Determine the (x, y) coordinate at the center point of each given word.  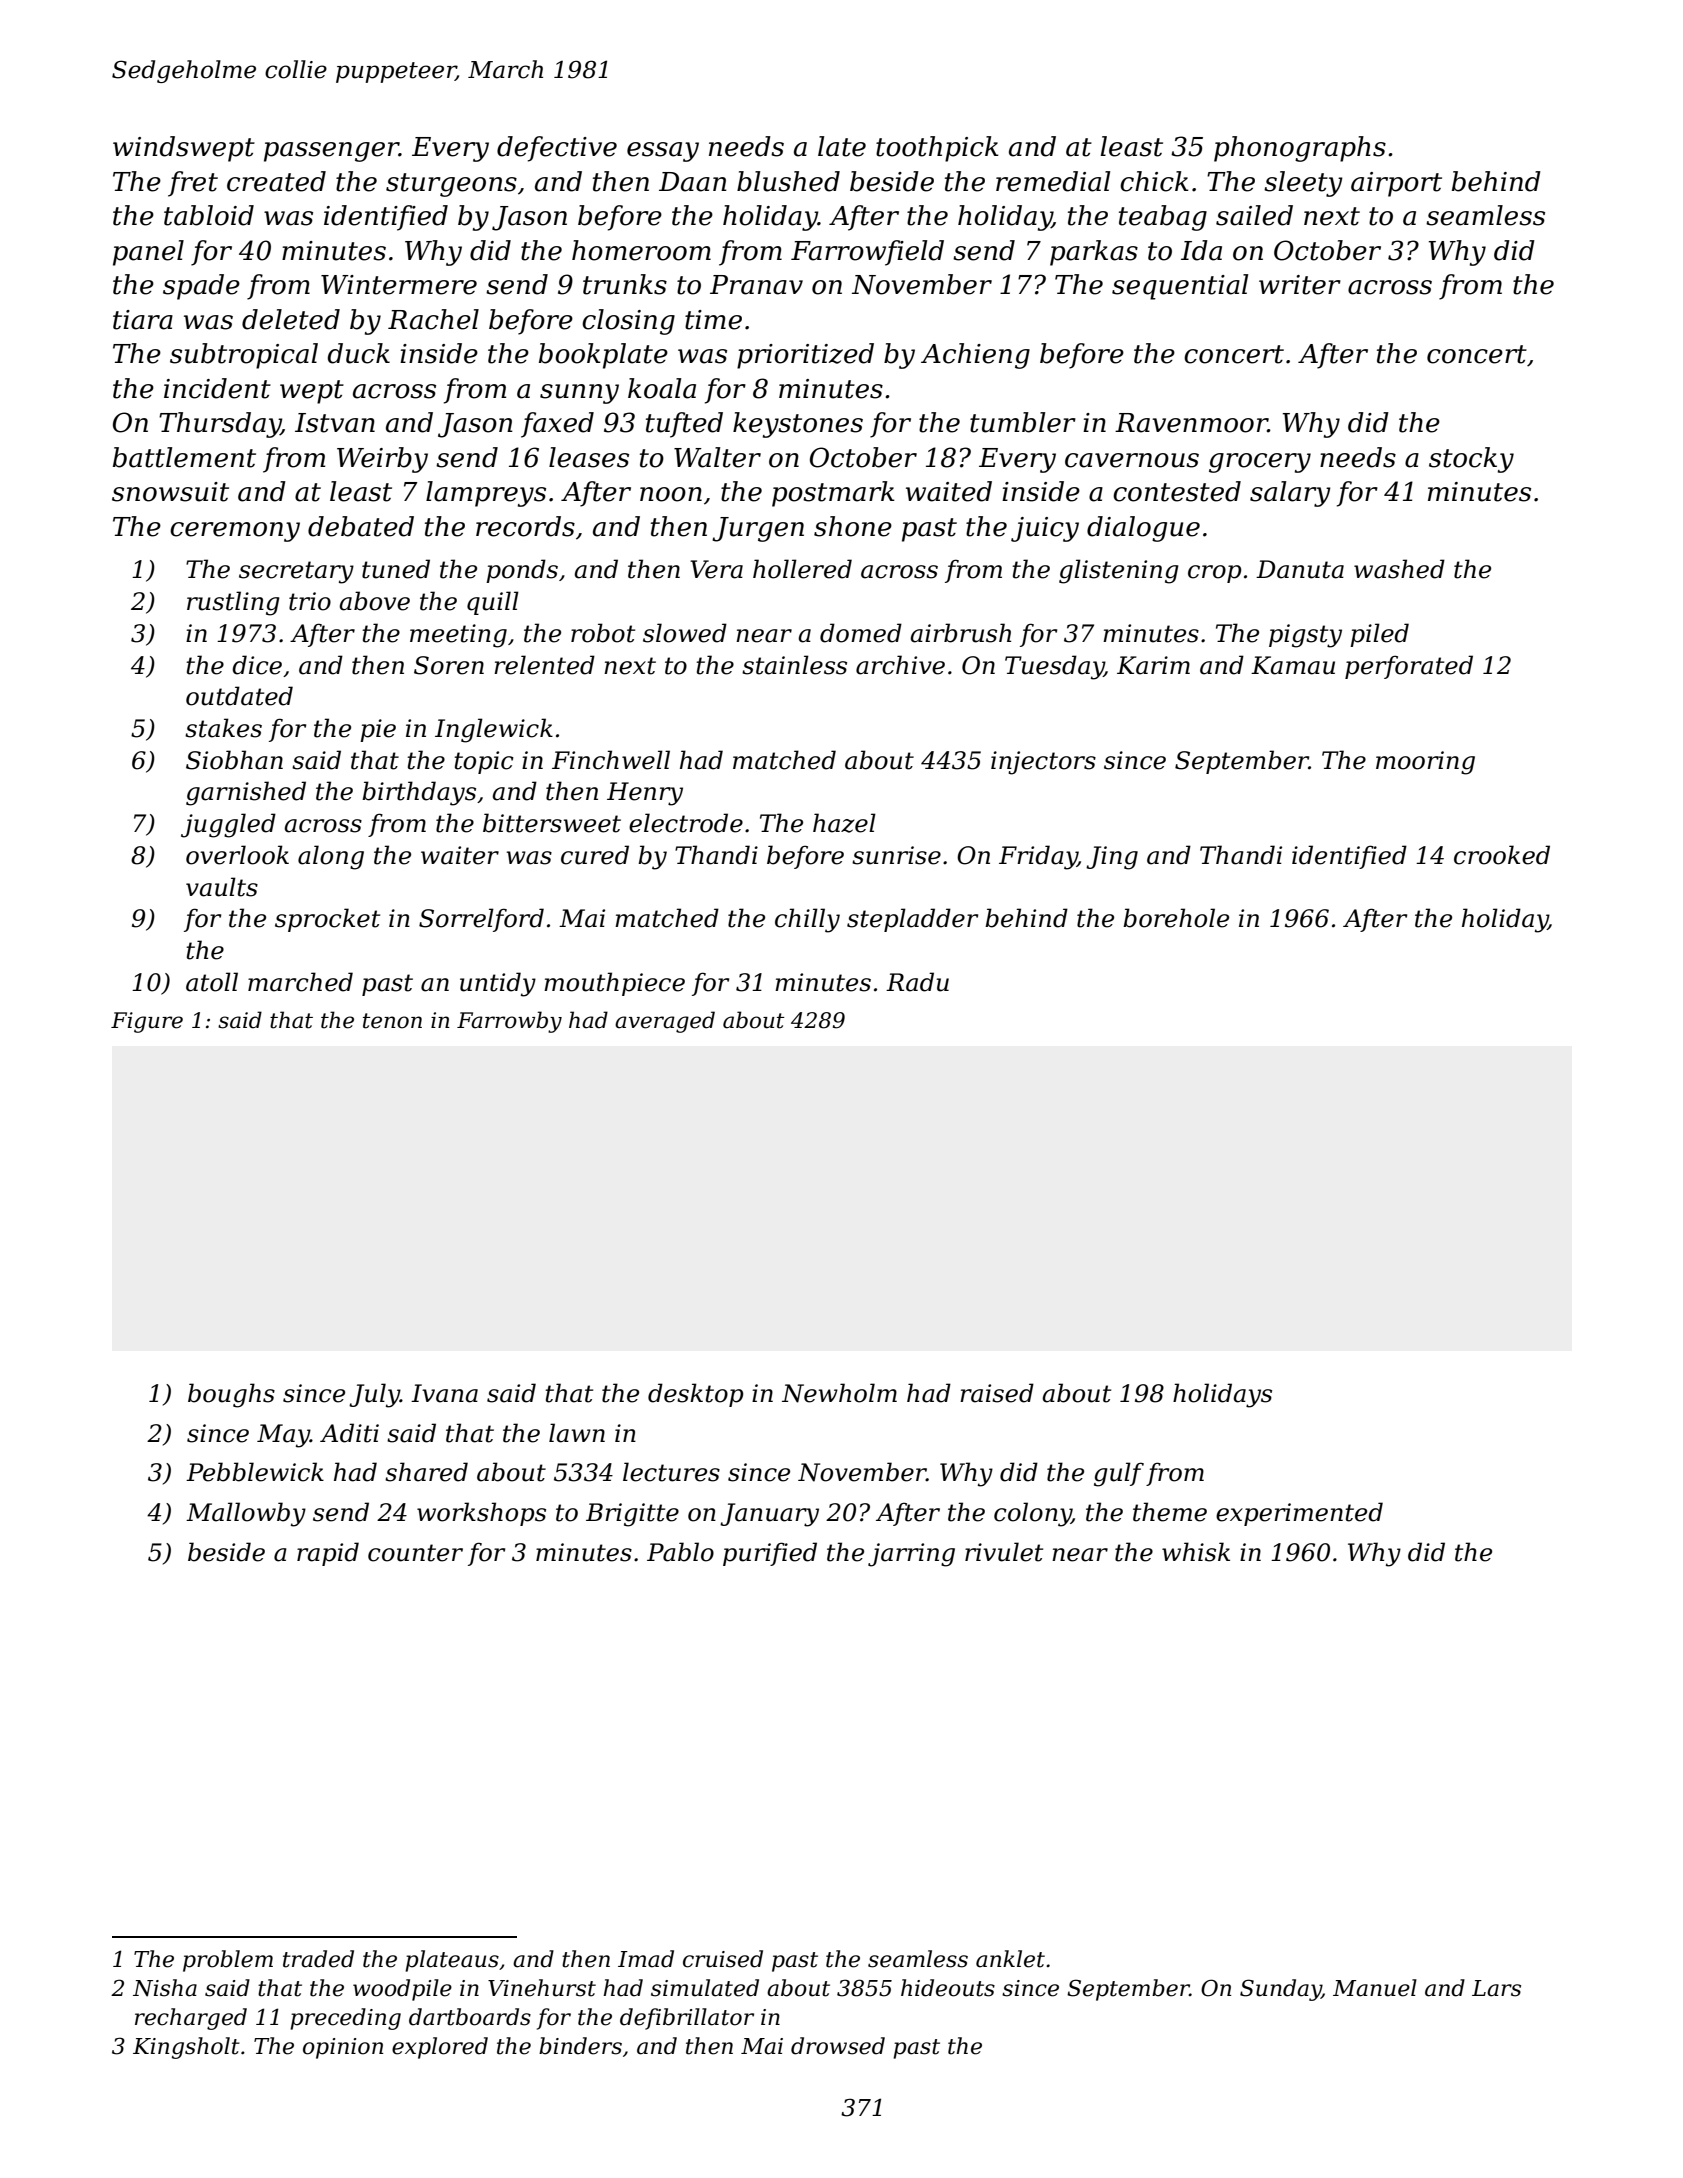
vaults (222, 887)
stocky (1471, 460)
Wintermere (399, 285)
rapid (328, 1554)
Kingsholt (186, 2048)
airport (1396, 184)
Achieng (975, 356)
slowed (685, 633)
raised (997, 1393)
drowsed (838, 2046)
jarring (911, 1555)
